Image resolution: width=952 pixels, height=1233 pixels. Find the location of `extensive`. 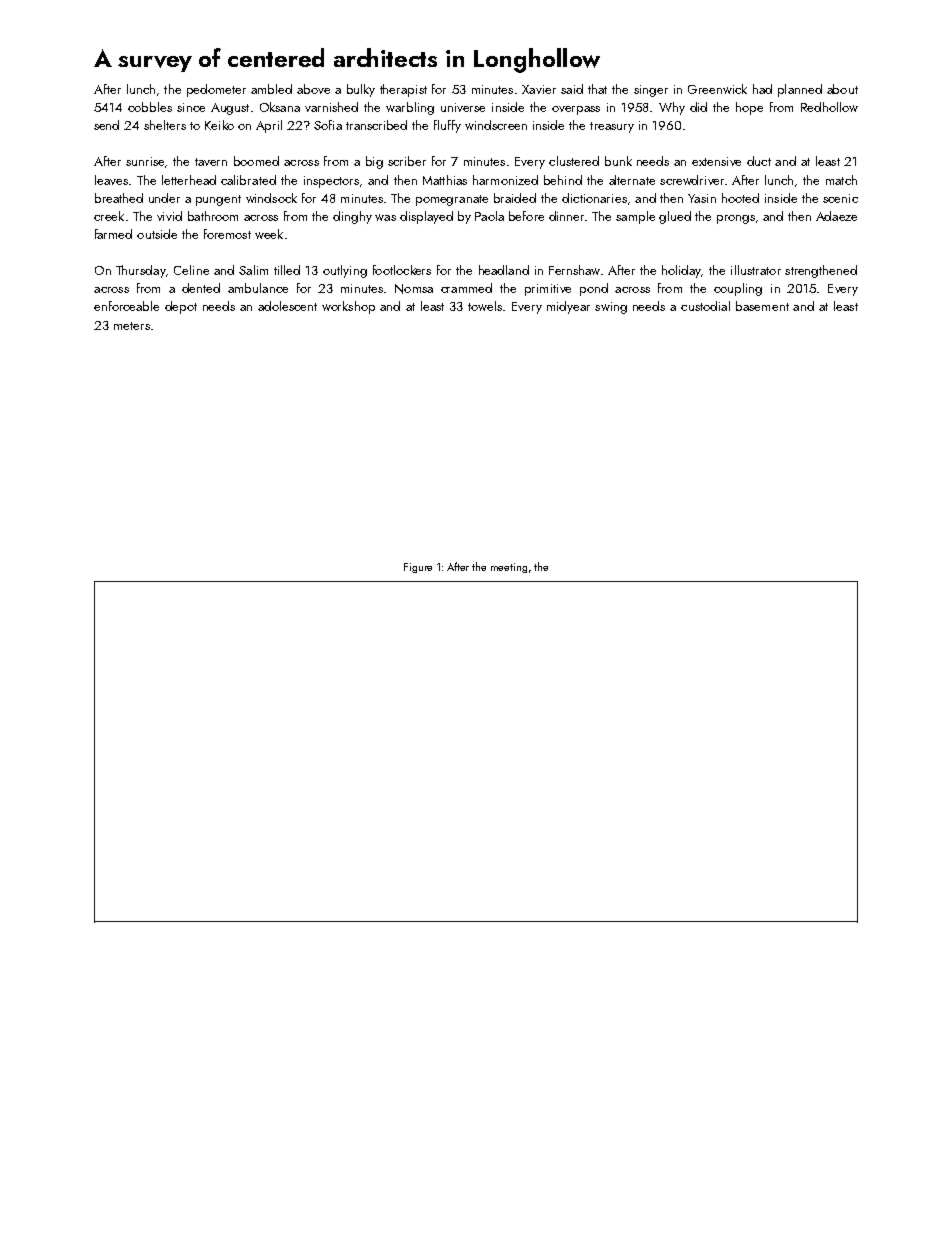

extensive is located at coordinates (716, 161).
